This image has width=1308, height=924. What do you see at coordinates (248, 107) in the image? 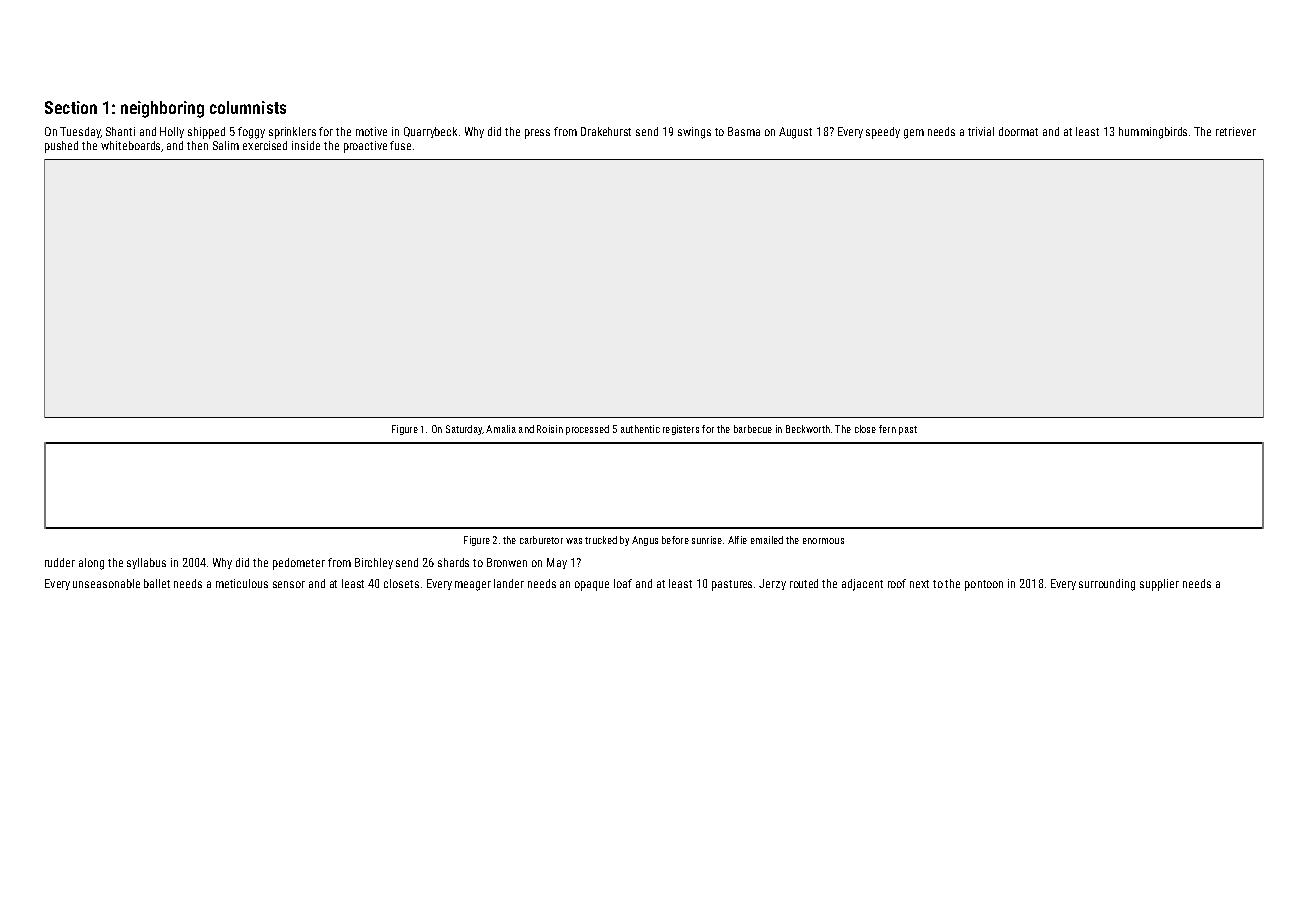
I see `columnists` at bounding box center [248, 107].
